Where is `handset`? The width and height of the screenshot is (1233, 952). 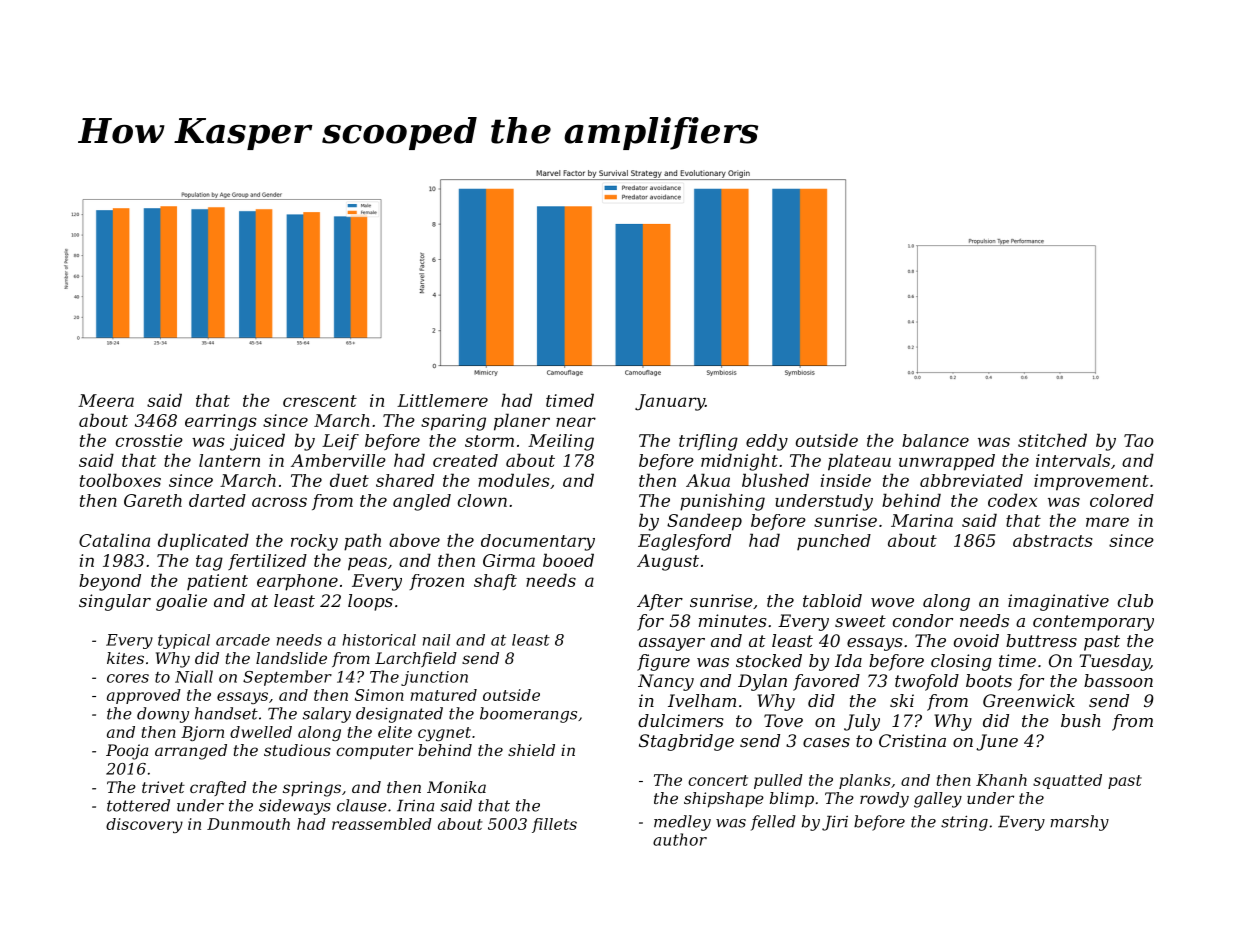 handset is located at coordinates (226, 713).
